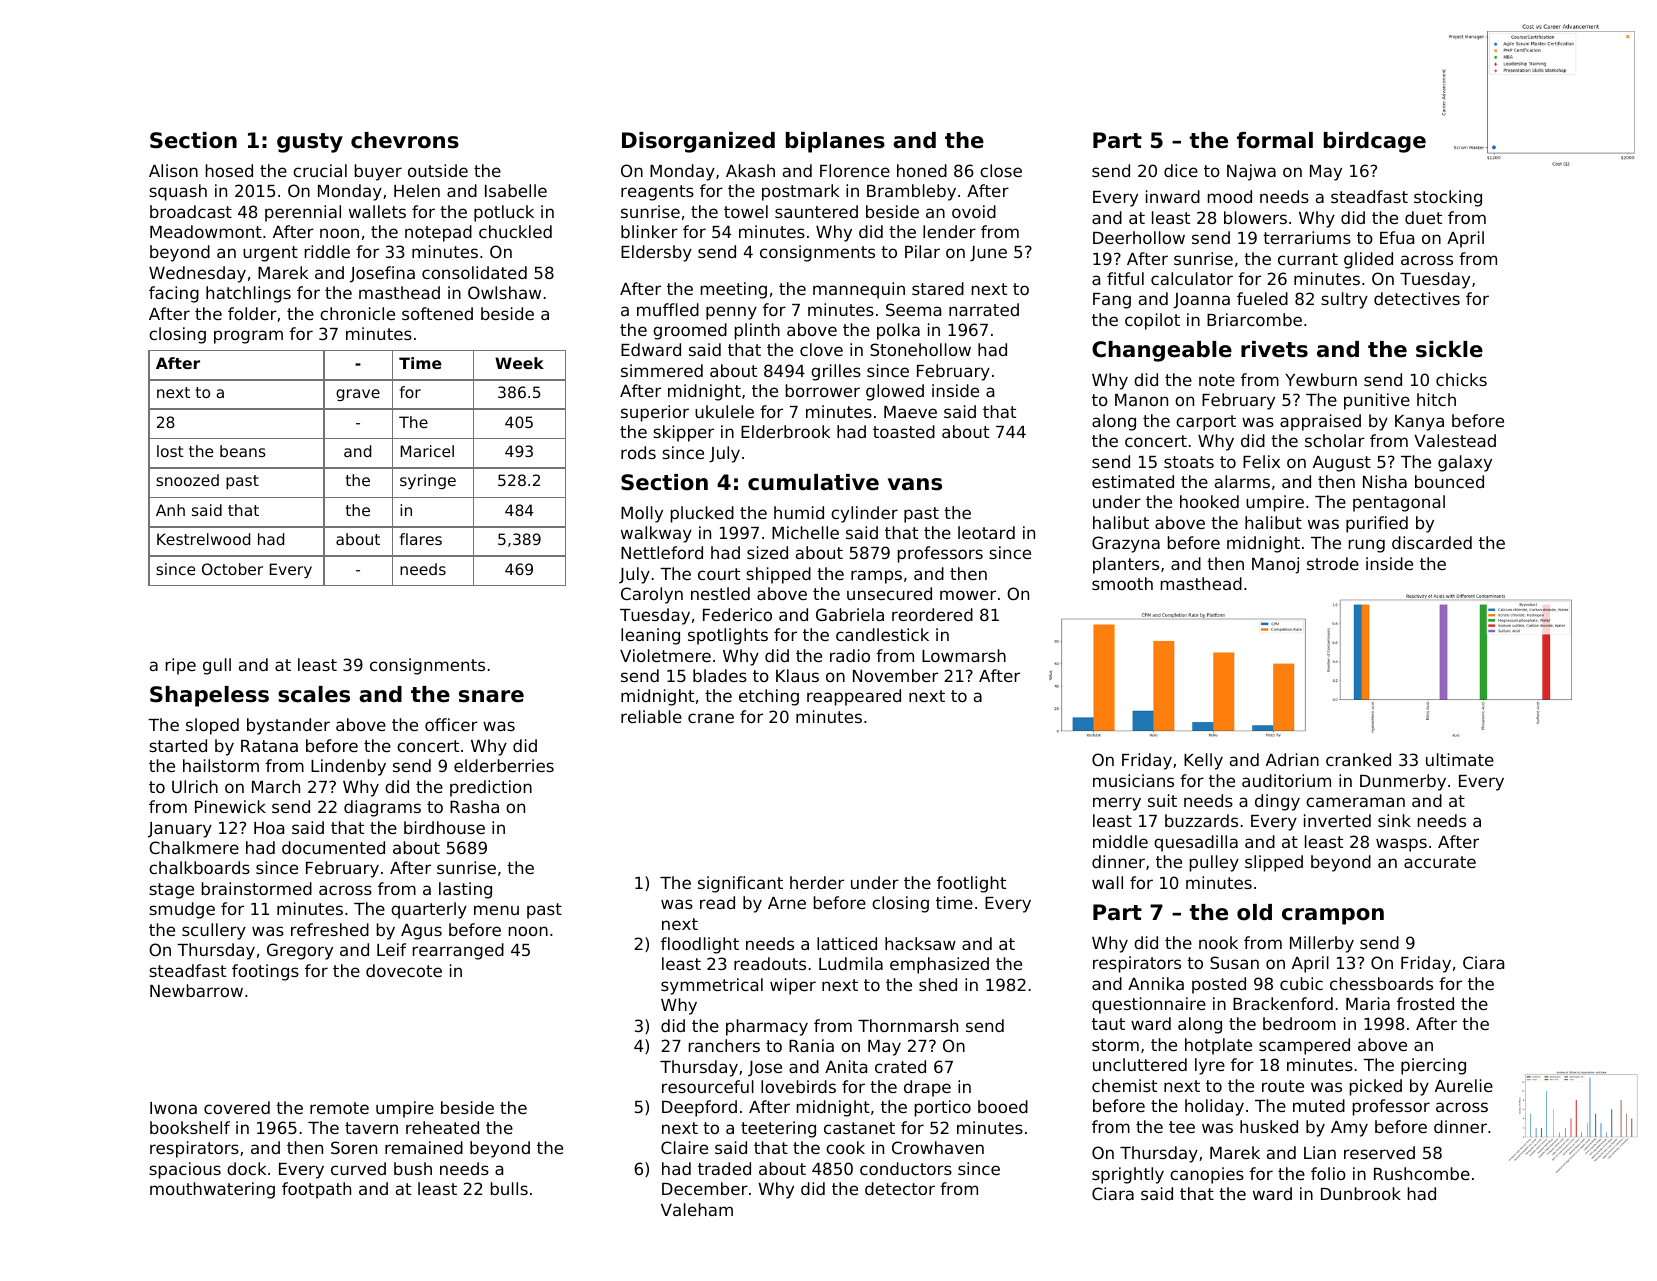 The height and width of the screenshot is (1281, 1657). What do you see at coordinates (821, 349) in the screenshot?
I see `clove` at bounding box center [821, 349].
